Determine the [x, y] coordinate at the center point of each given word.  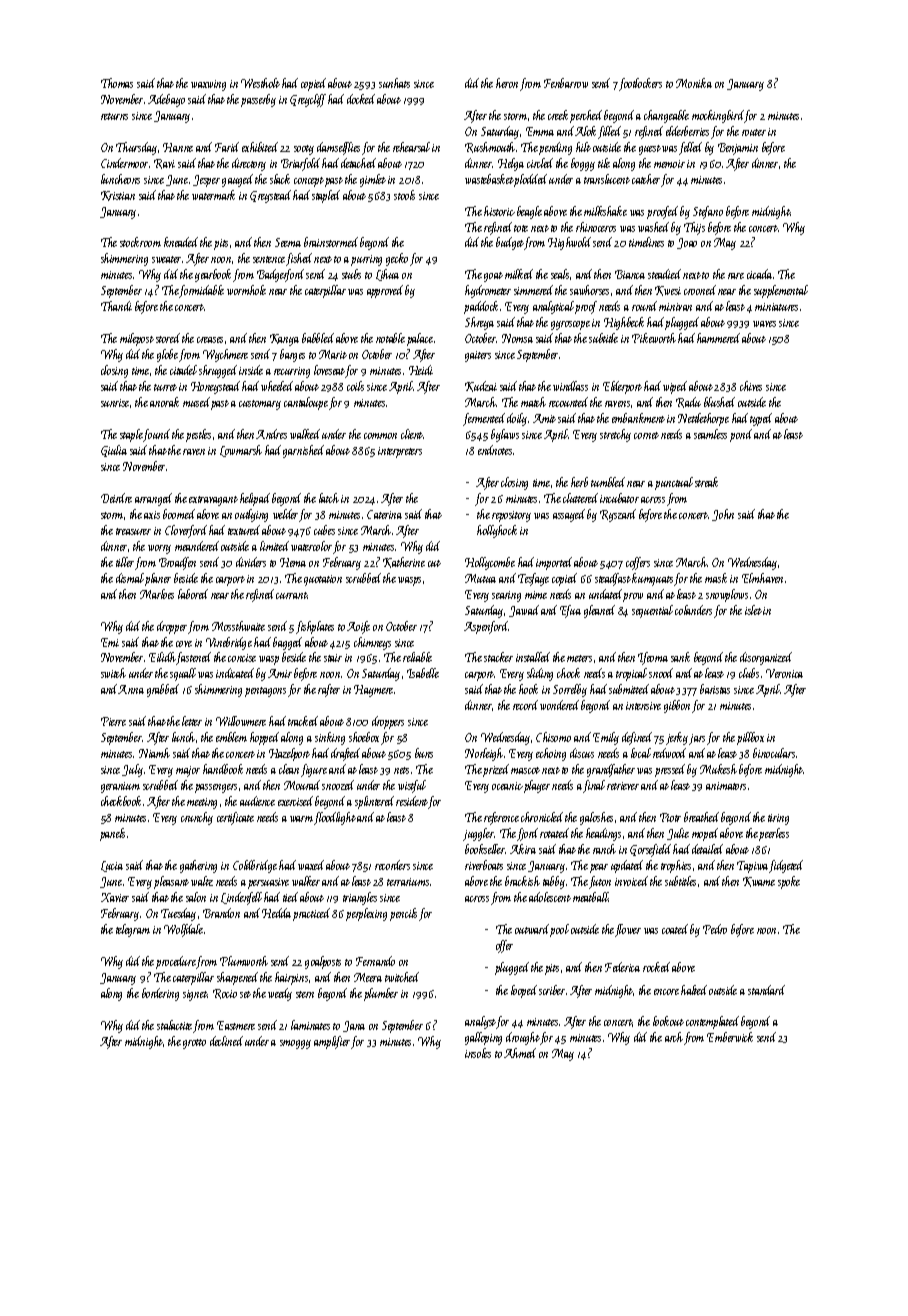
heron [507, 83]
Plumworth [244, 961]
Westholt [260, 83]
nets [401, 770]
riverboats [484, 865]
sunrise [115, 403]
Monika [694, 83]
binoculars [774, 753]
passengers [216, 788]
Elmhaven [762, 578]
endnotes [495, 450]
